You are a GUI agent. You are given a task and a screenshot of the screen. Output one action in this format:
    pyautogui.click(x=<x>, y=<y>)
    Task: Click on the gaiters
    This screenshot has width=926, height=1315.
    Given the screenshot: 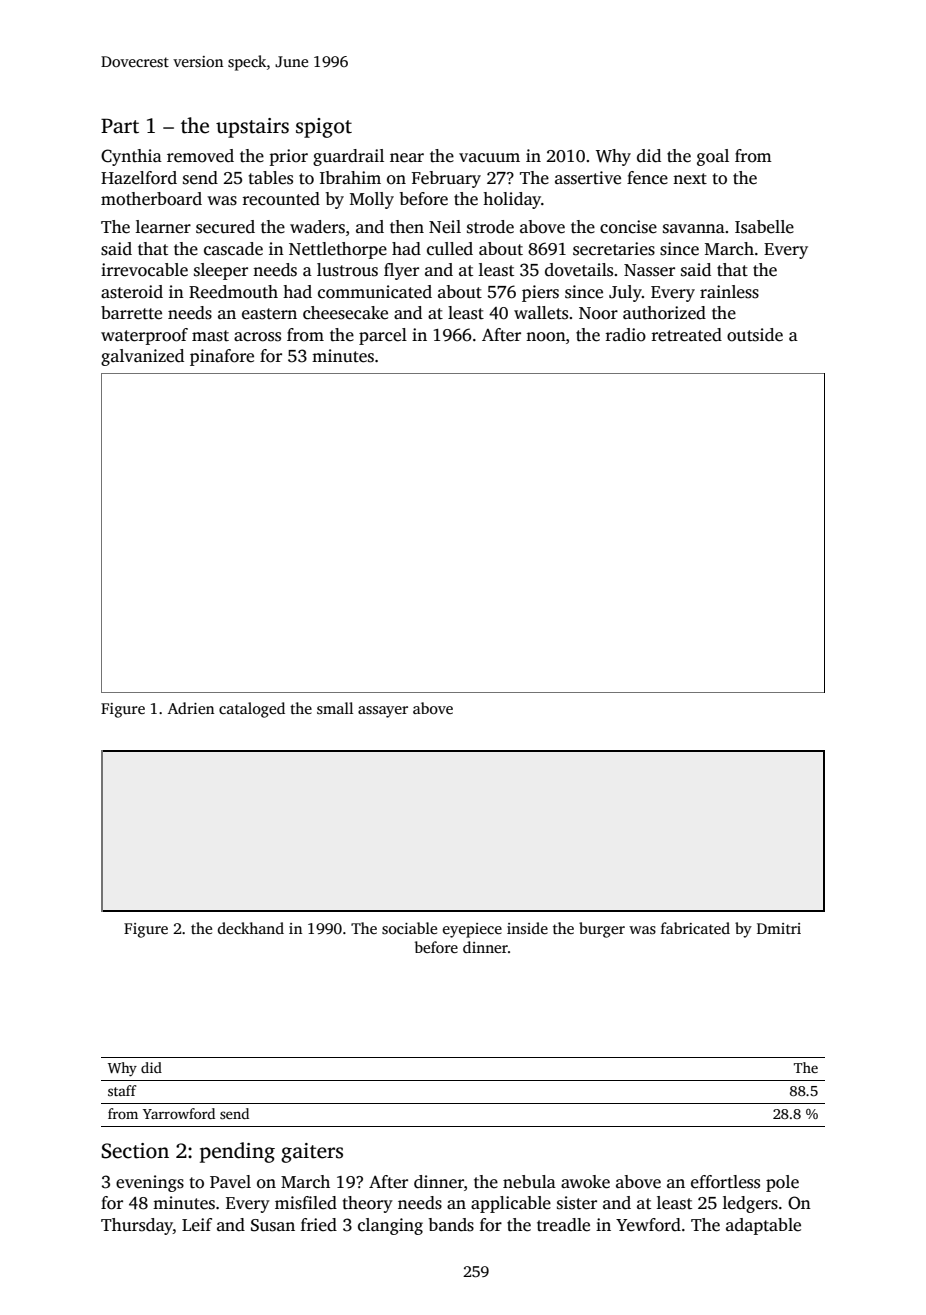 What is the action you would take?
    pyautogui.click(x=312, y=1153)
